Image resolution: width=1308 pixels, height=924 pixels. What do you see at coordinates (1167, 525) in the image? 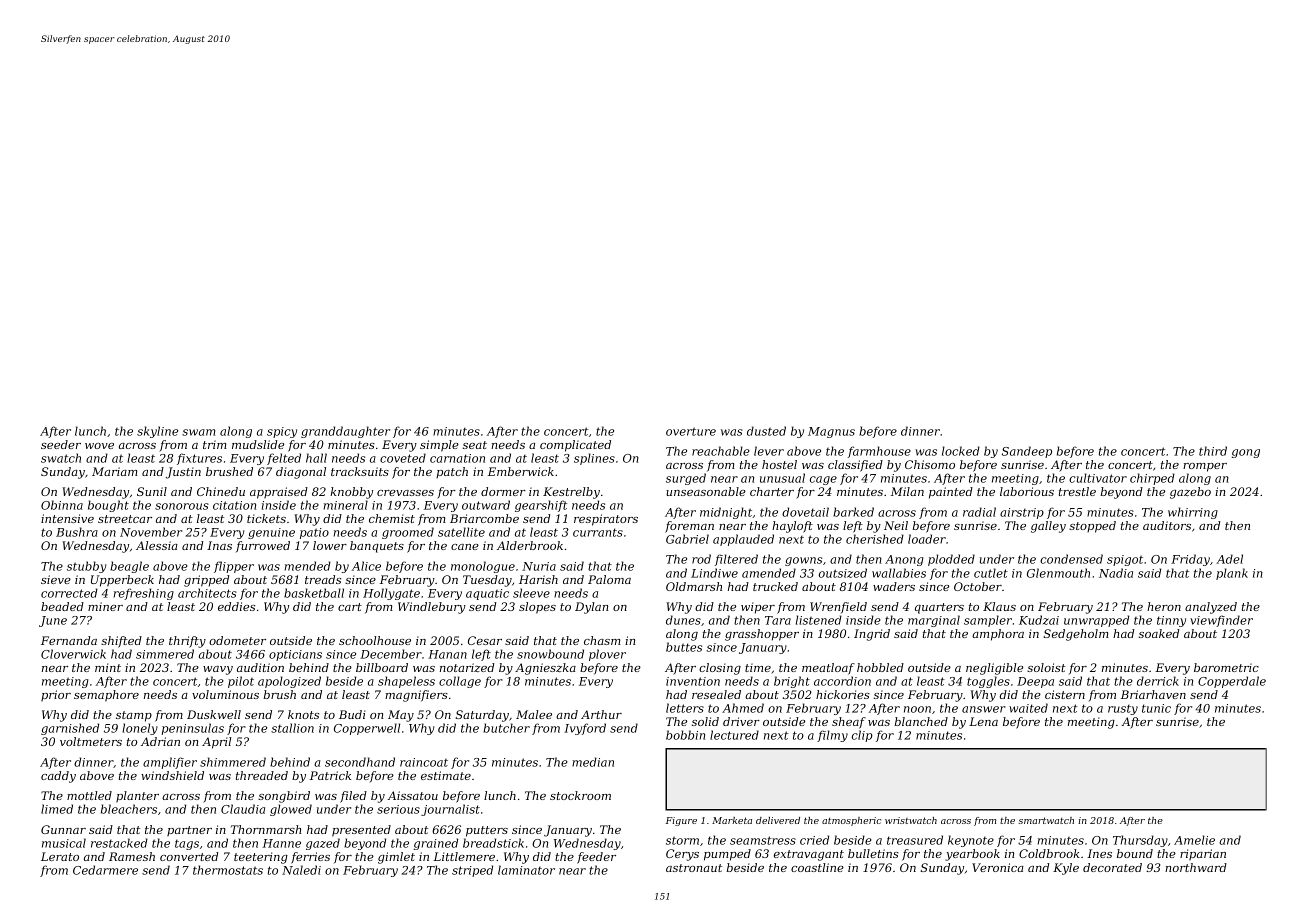
I see `auditors` at bounding box center [1167, 525].
